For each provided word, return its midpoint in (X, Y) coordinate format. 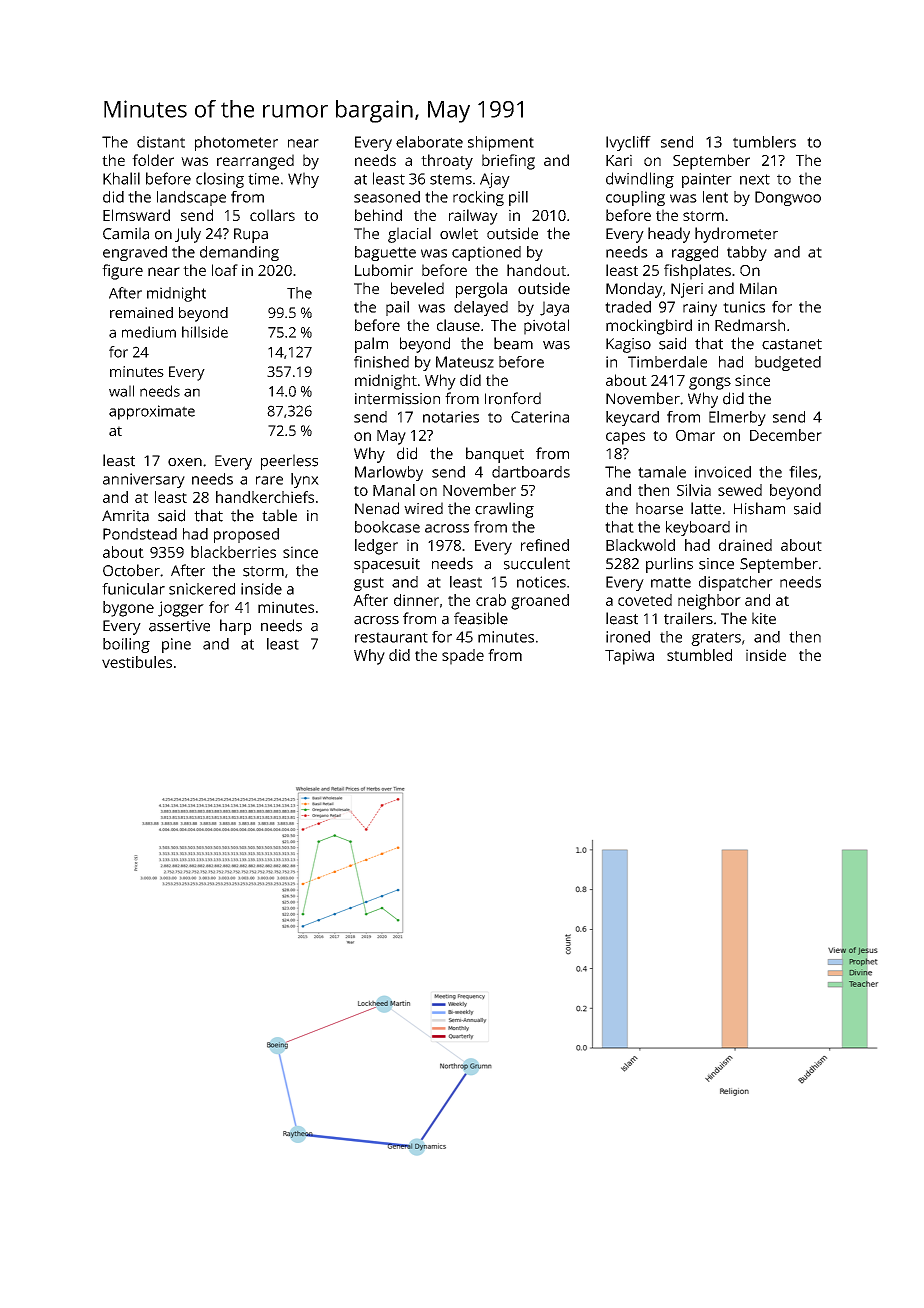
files (803, 472)
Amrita (125, 516)
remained (141, 312)
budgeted (788, 363)
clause (458, 325)
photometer (236, 143)
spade (463, 657)
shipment (501, 143)
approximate (152, 412)
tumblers (764, 142)
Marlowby (389, 473)
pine (176, 645)
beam (513, 343)
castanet (792, 344)
